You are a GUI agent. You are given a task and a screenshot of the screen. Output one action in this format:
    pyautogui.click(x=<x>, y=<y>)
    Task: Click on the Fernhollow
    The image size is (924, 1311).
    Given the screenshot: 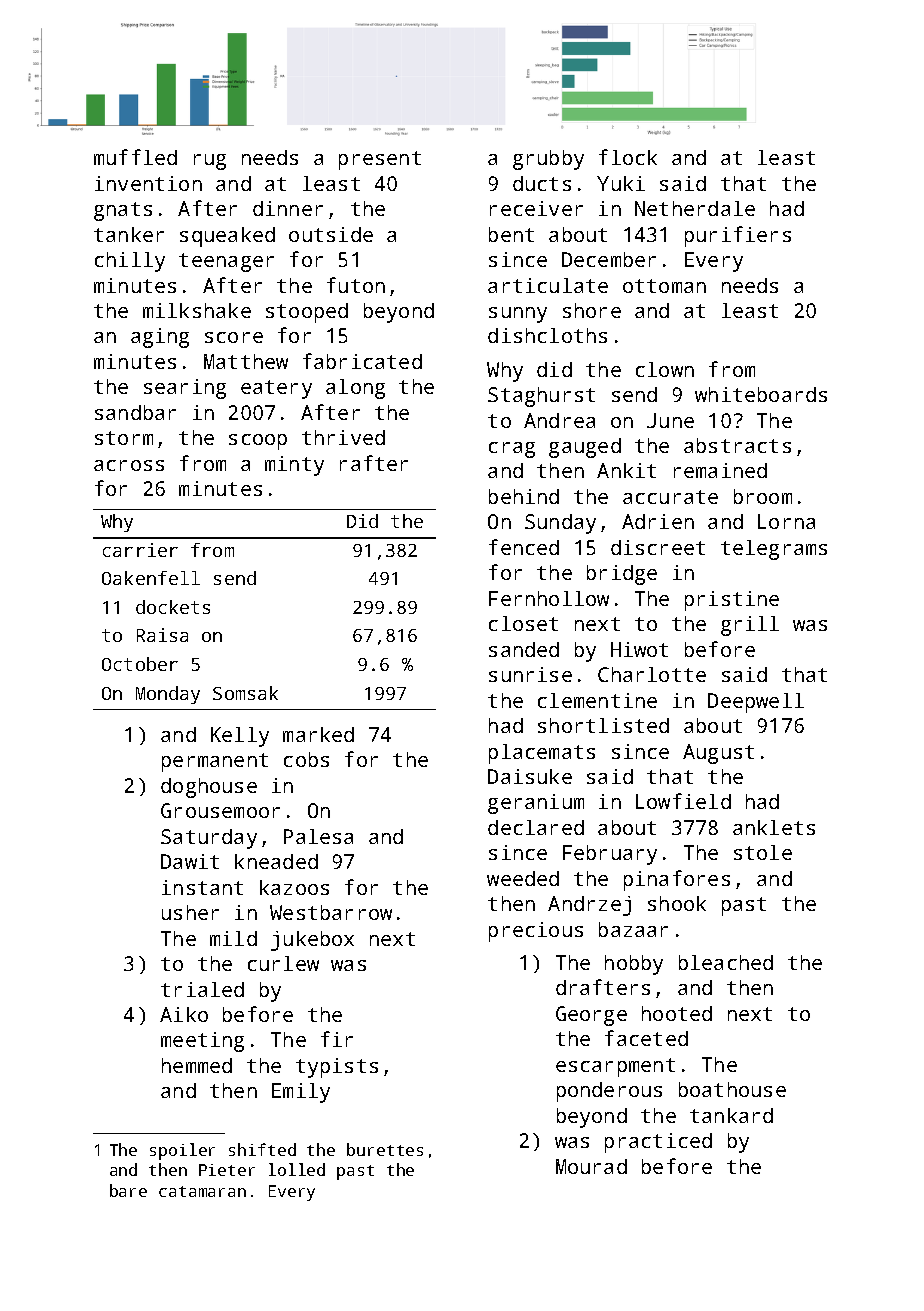 What is the action you would take?
    pyautogui.click(x=549, y=598)
